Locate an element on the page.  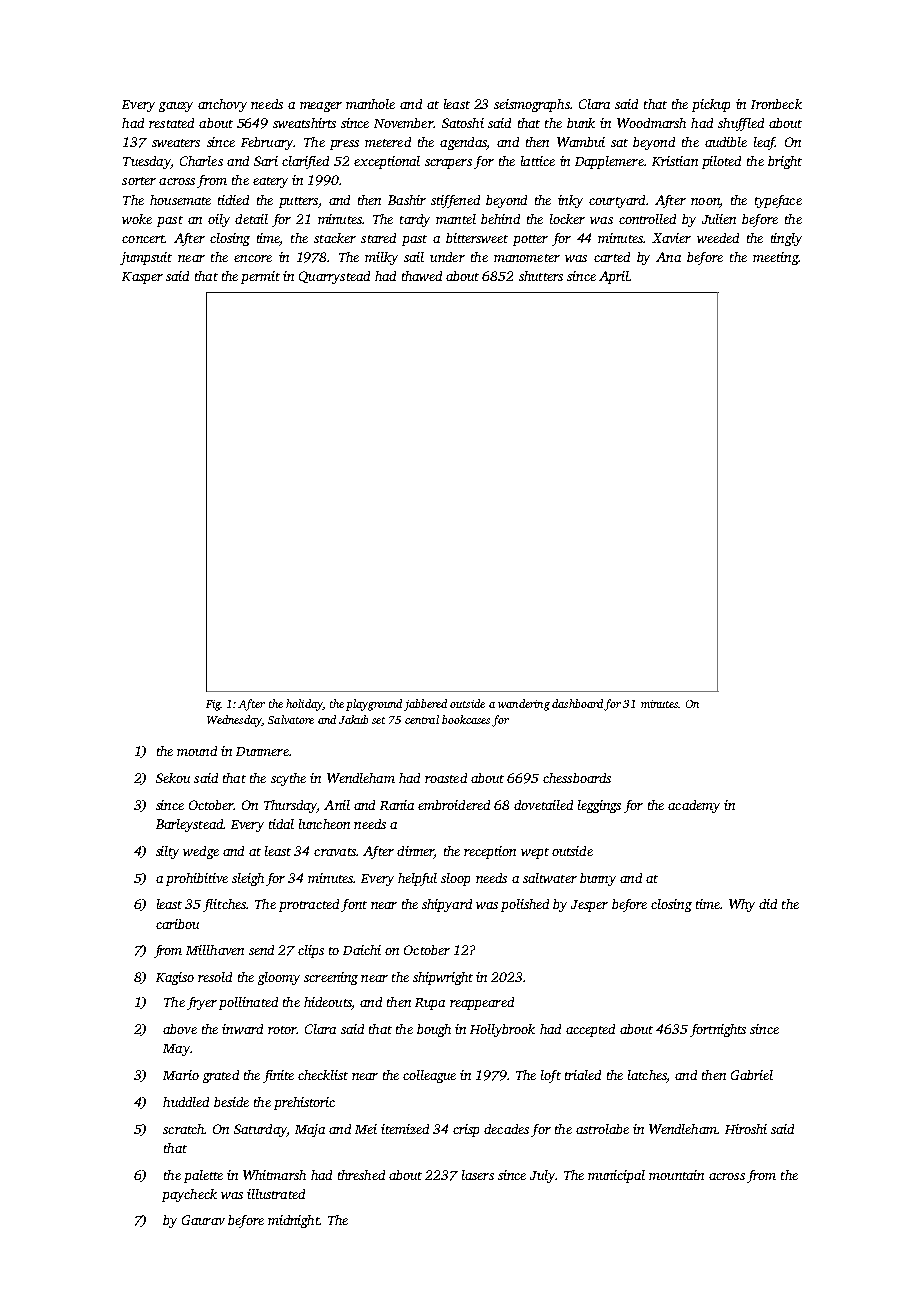
Fig is located at coordinates (213, 705).
